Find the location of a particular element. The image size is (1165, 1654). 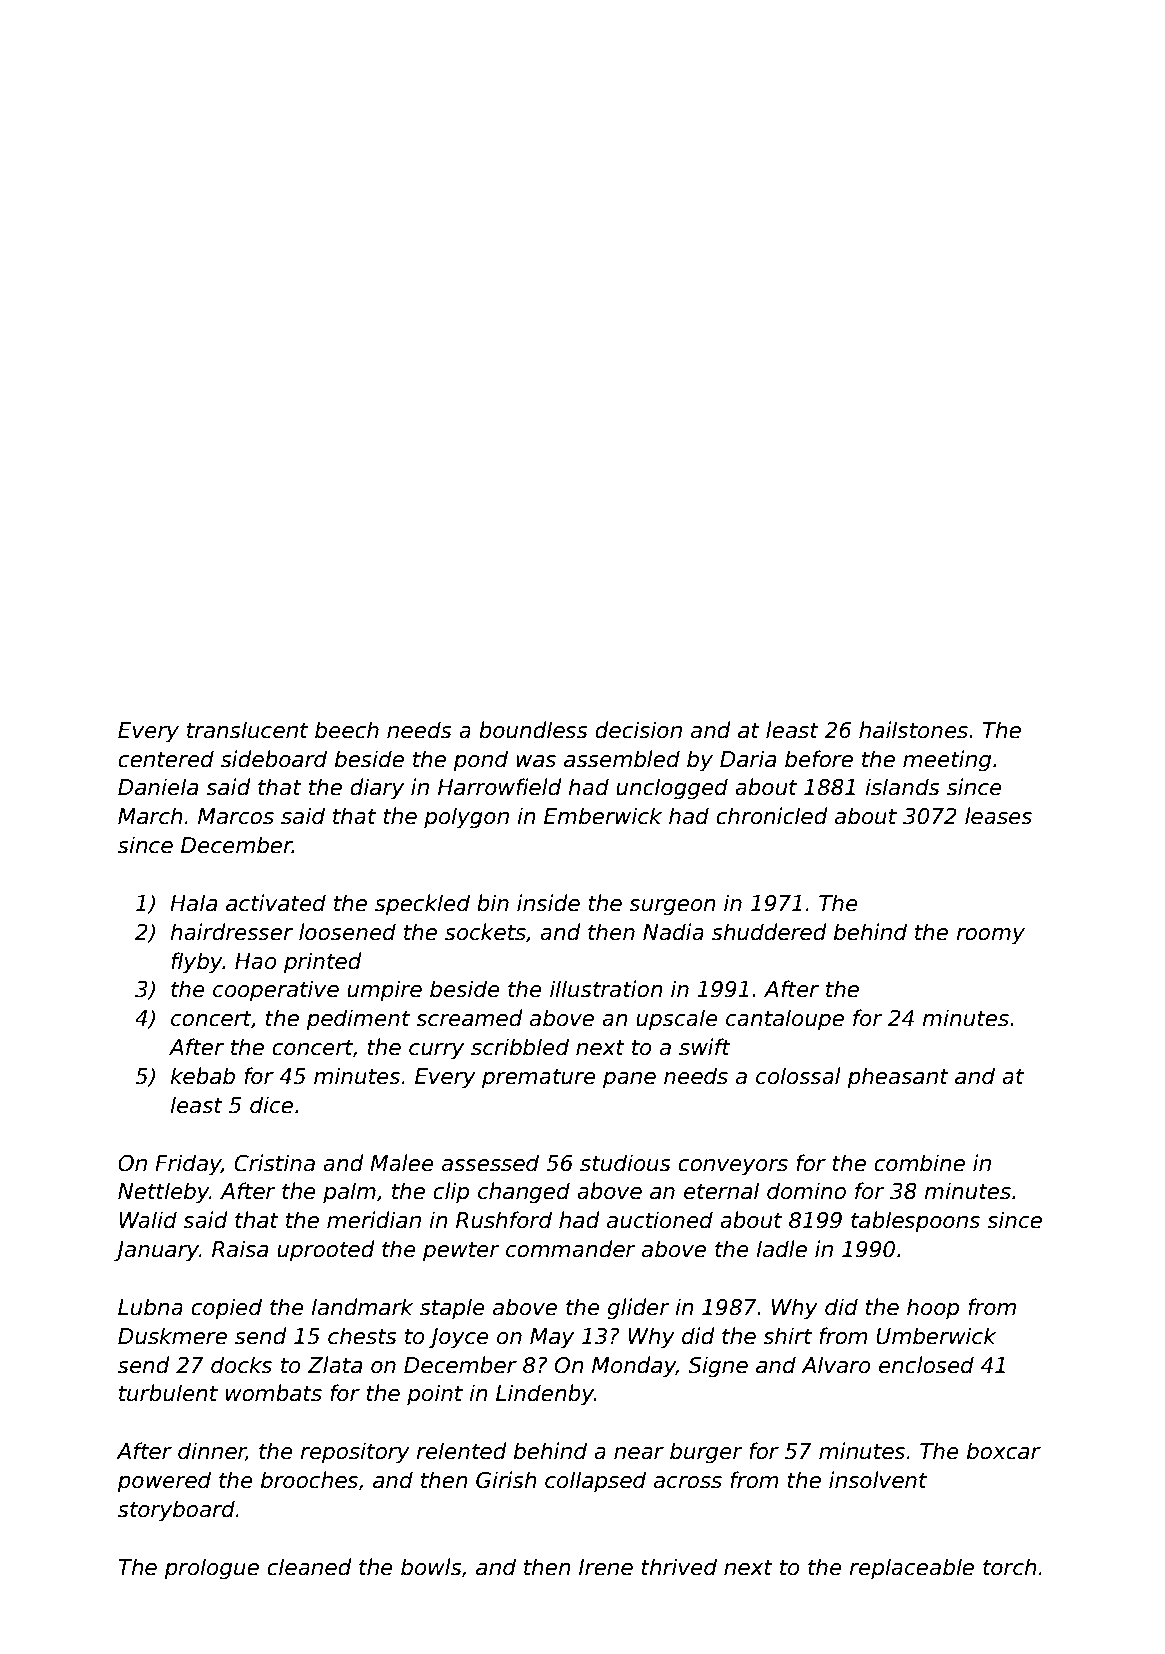

changed is located at coordinates (524, 1193).
